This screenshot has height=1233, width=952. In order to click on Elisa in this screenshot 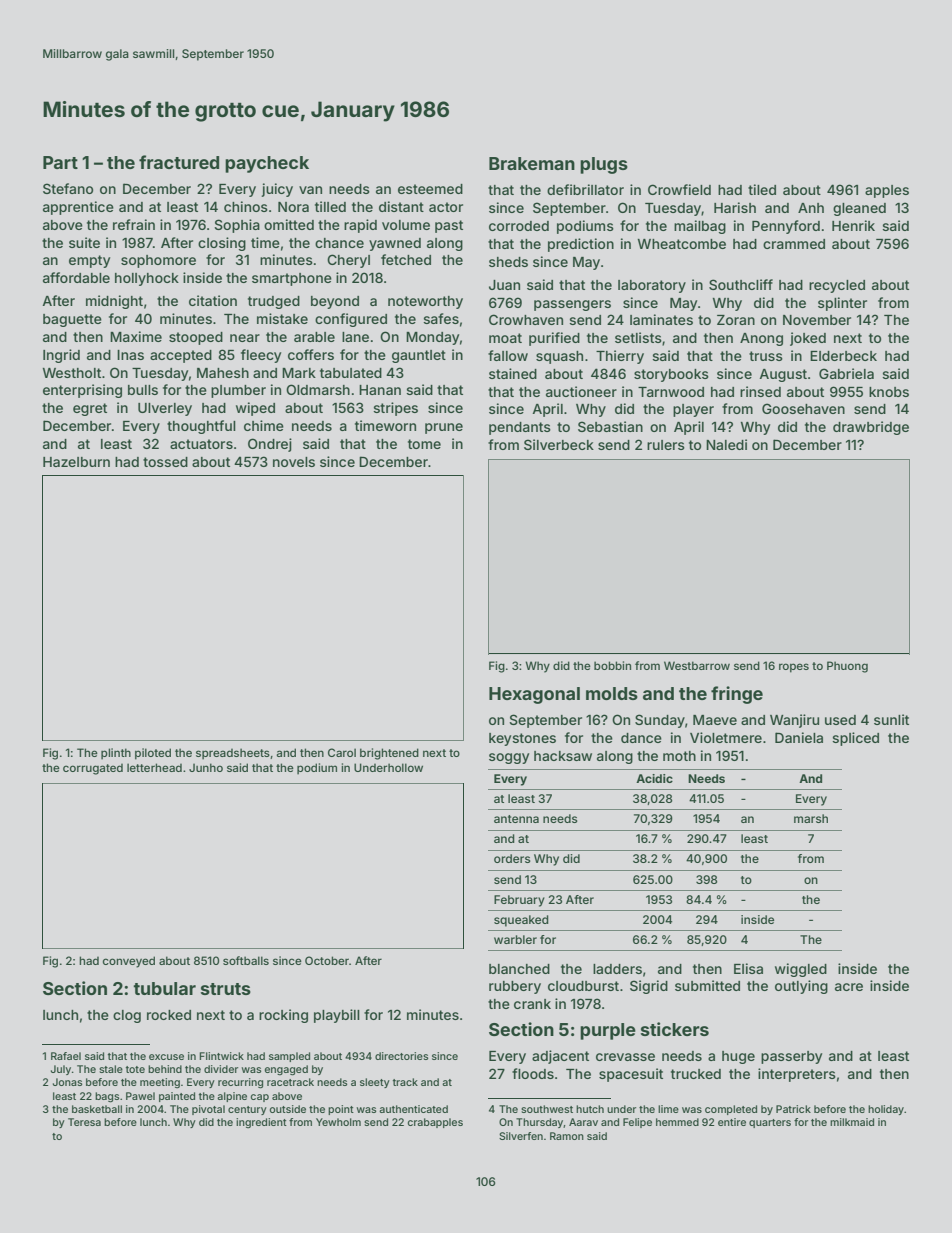, I will do `click(748, 968)`.
